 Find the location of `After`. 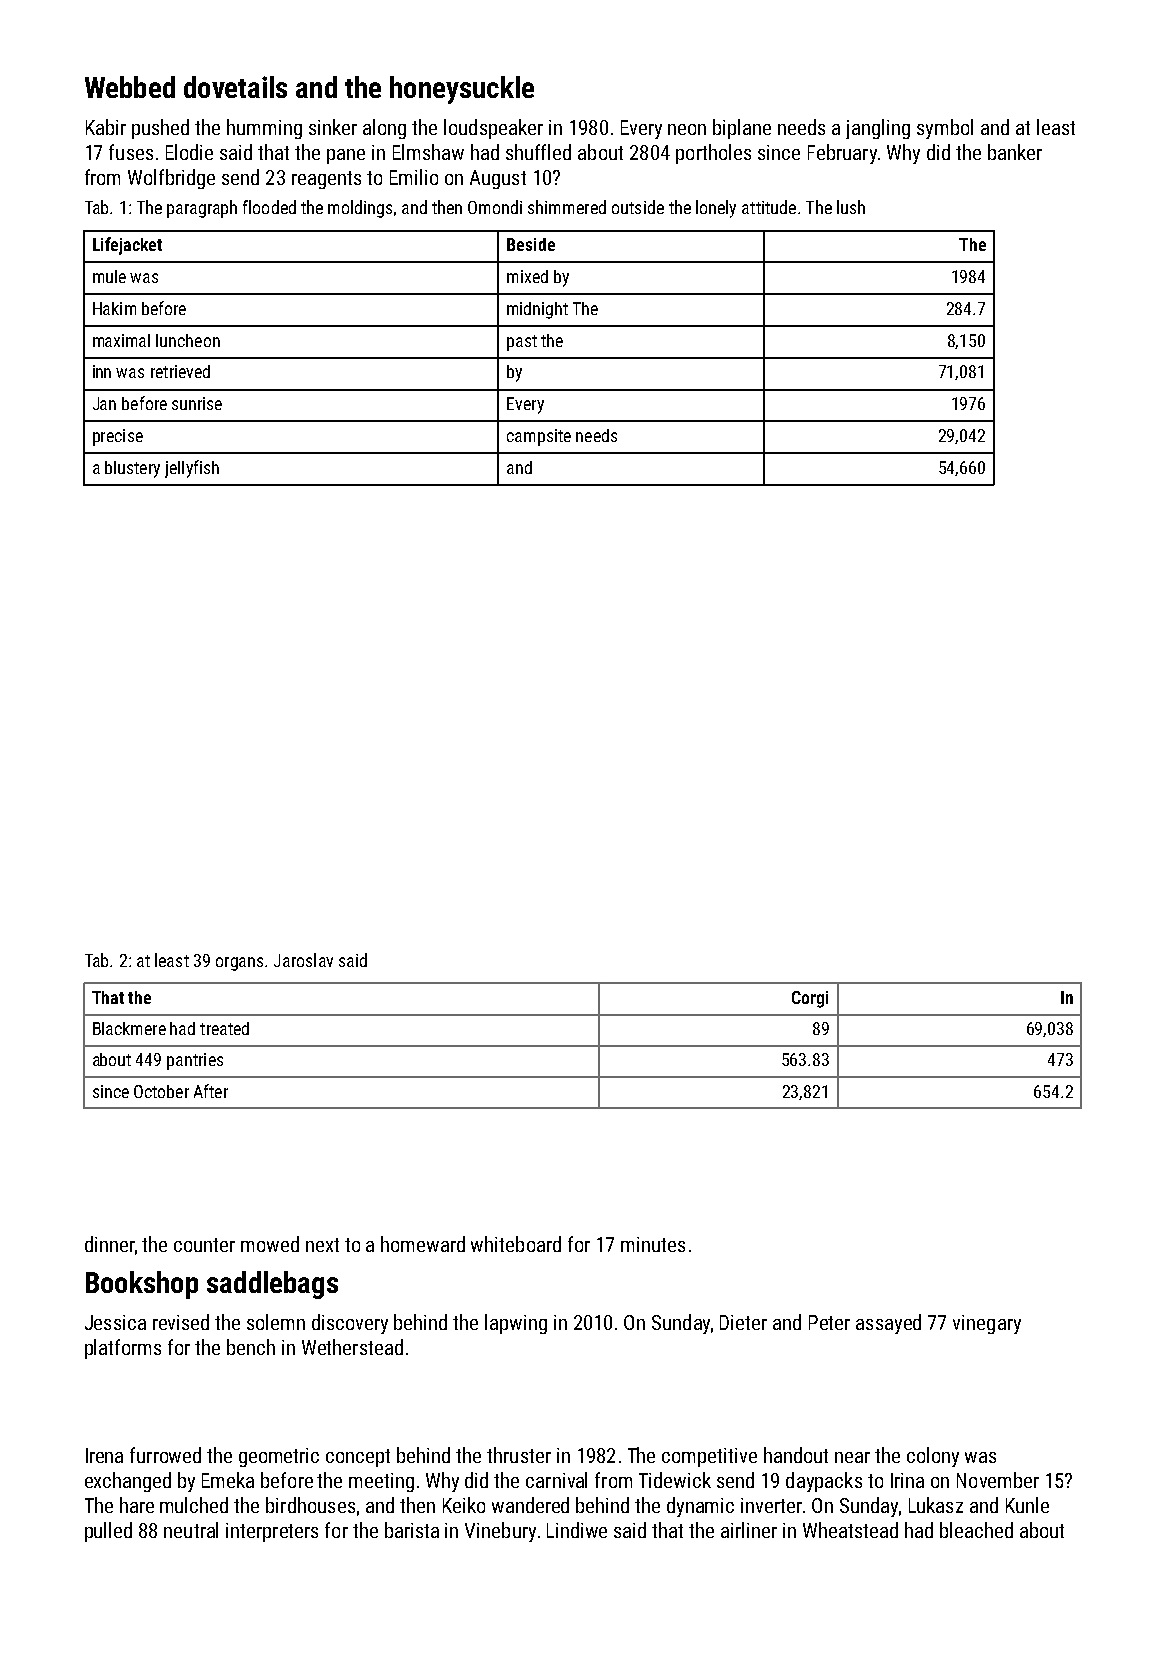

After is located at coordinates (211, 1091).
